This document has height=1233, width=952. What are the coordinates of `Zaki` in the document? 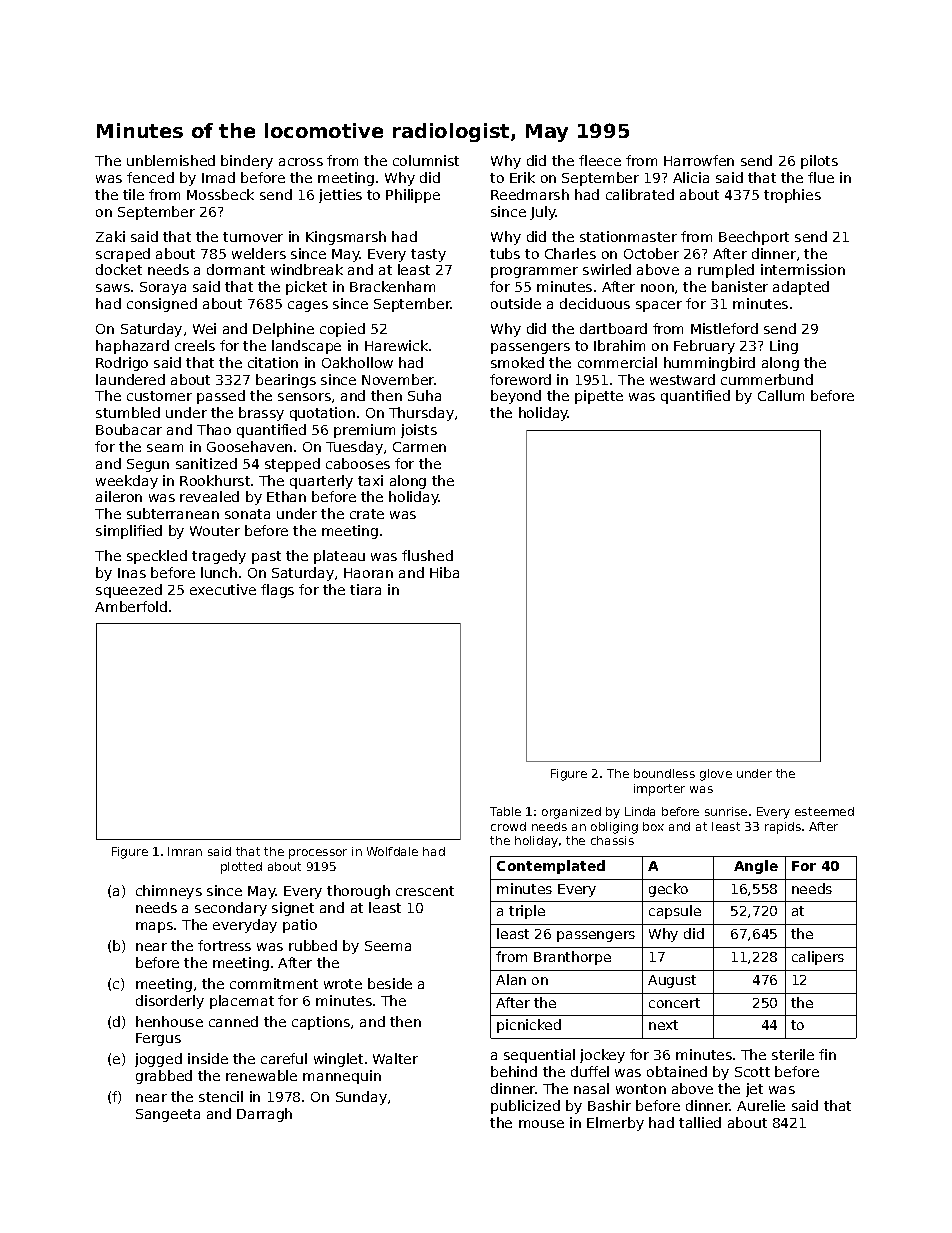 It's located at (110, 236).
